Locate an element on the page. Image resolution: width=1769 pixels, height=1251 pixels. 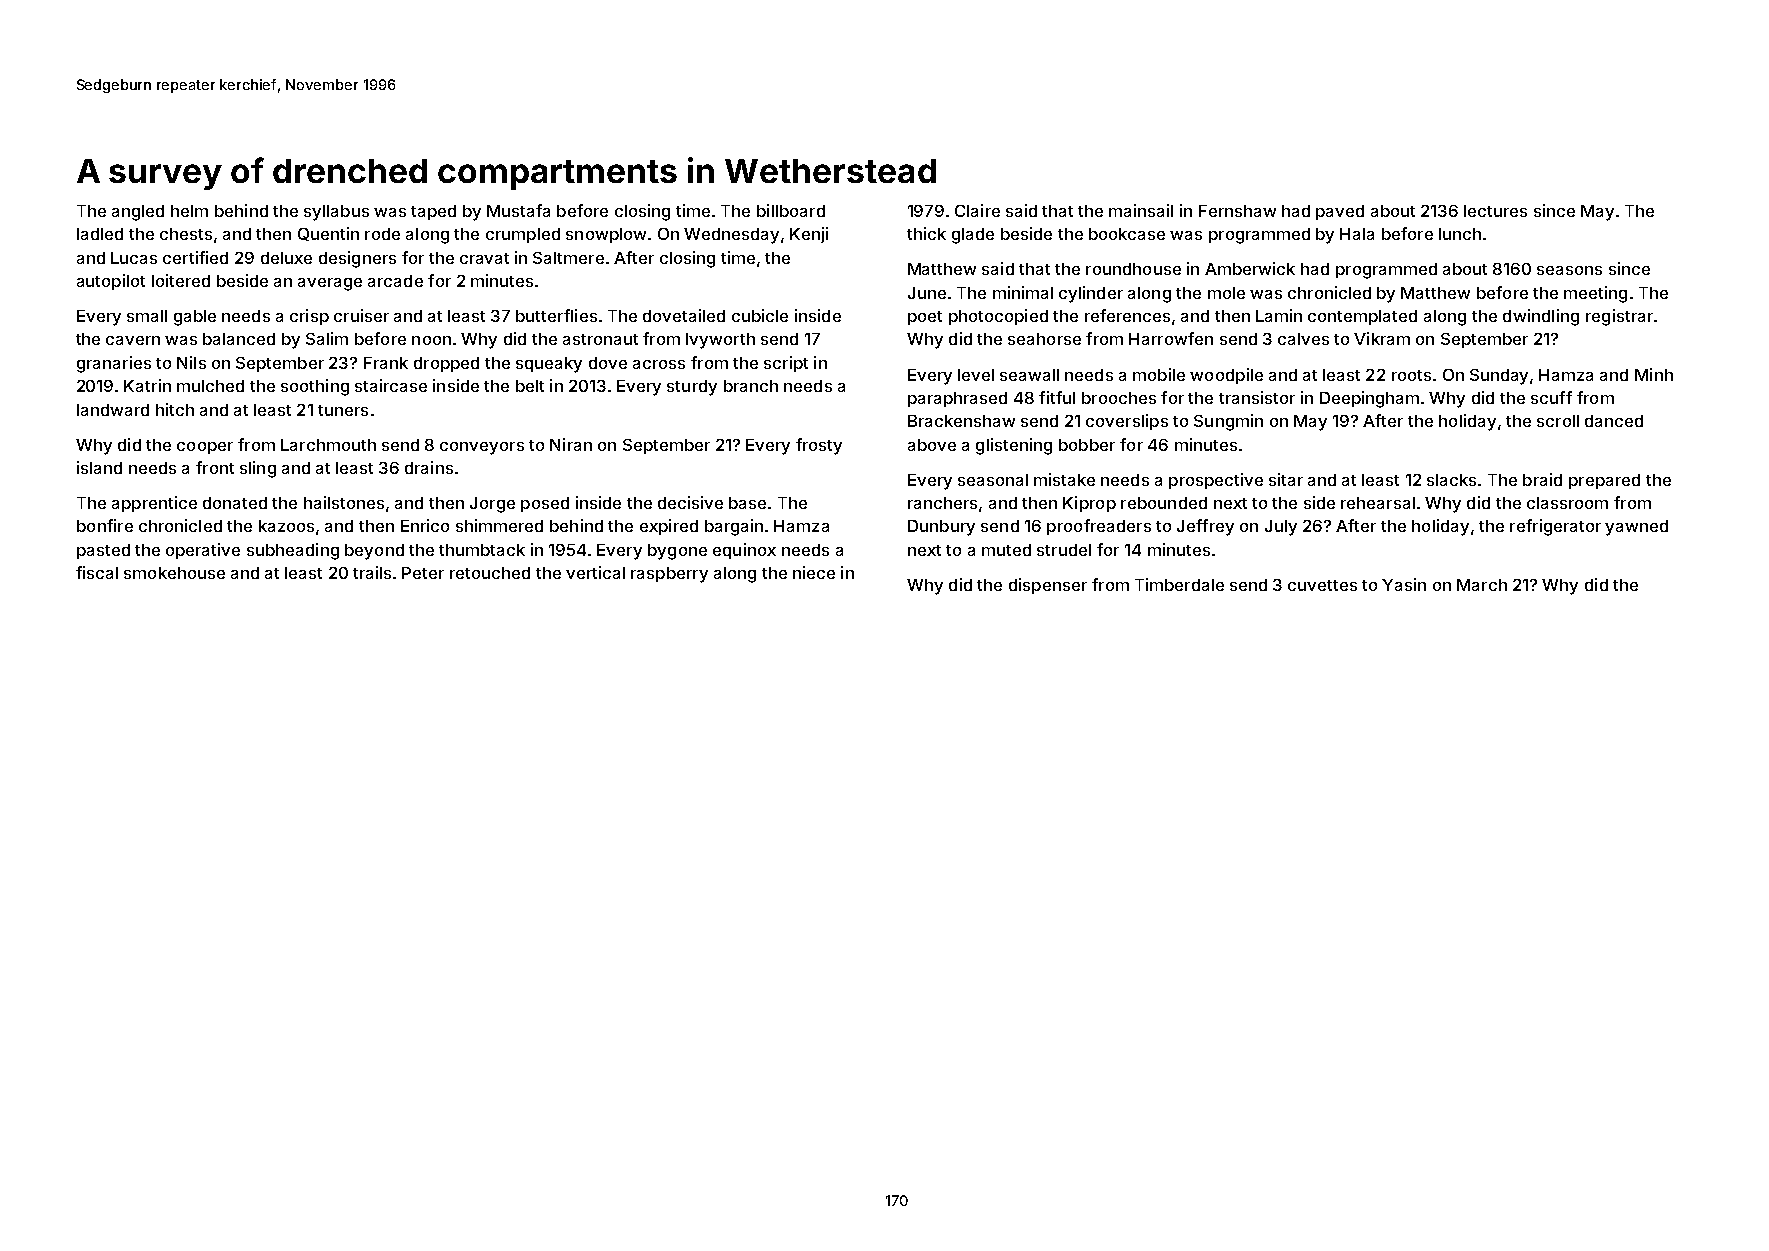
registrar is located at coordinates (1619, 317).
